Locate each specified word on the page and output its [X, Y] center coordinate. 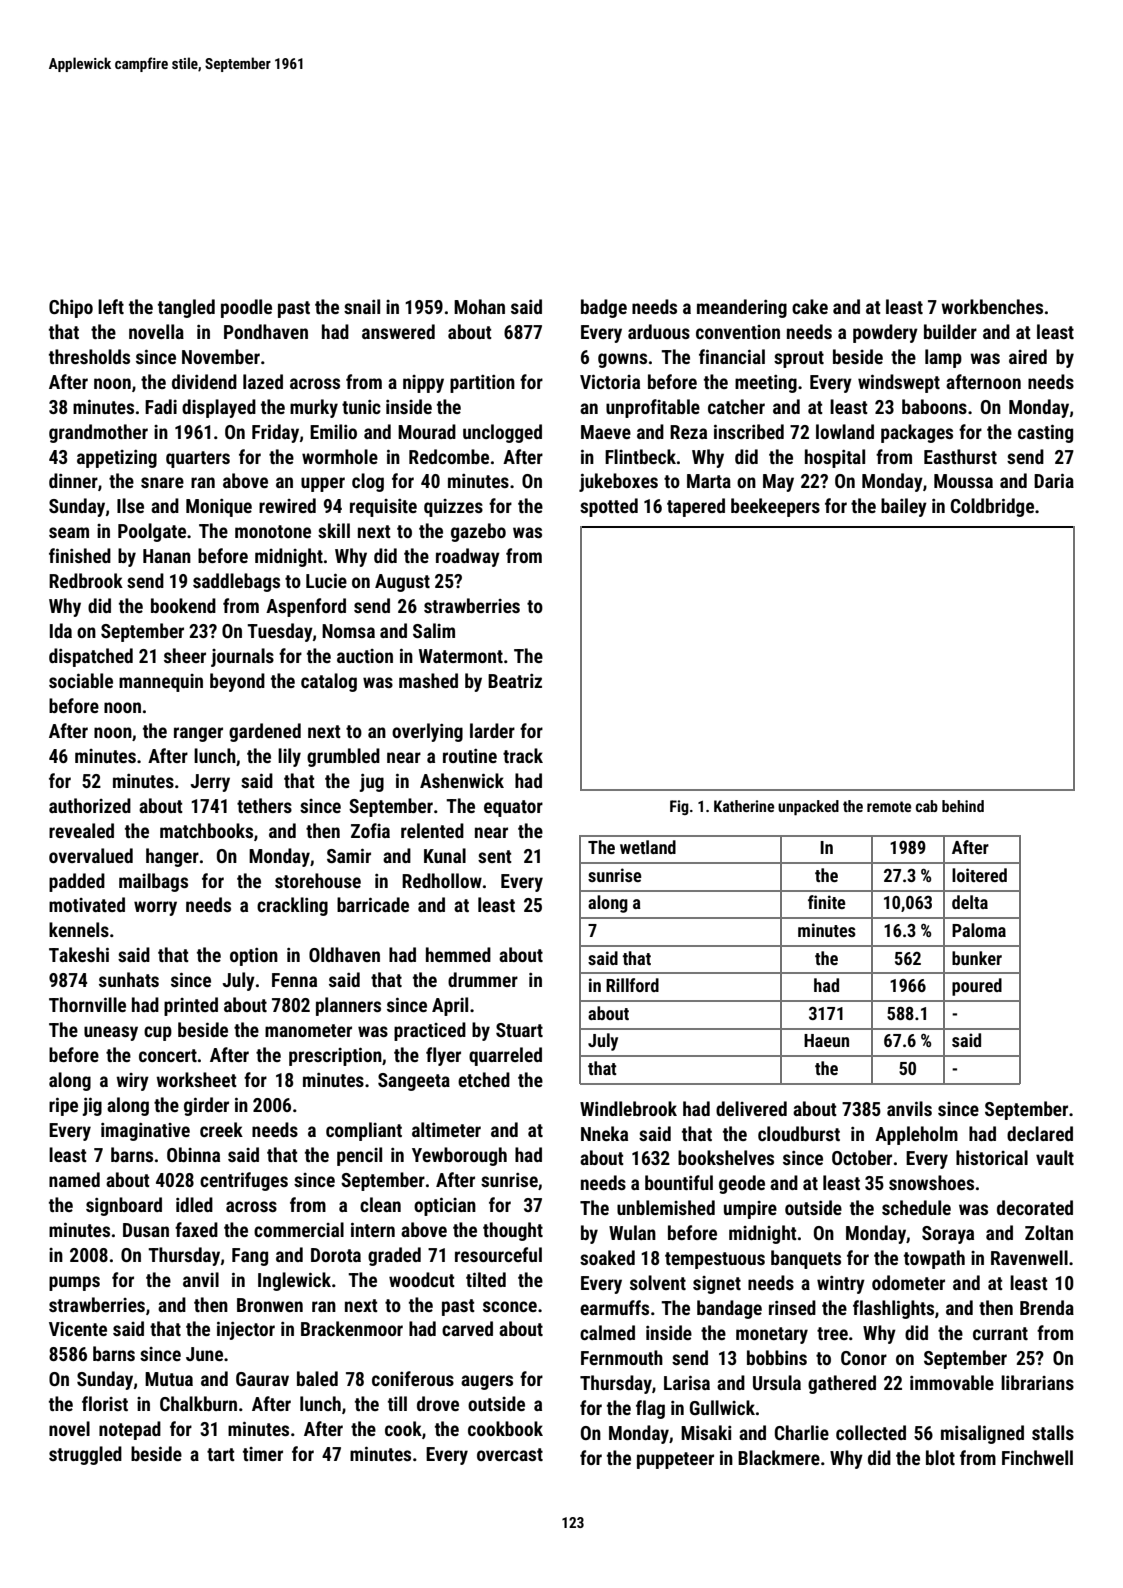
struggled [85, 1455]
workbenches [992, 306]
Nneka [604, 1133]
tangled [186, 308]
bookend [183, 605]
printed [191, 1006]
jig [92, 1106]
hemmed [458, 954]
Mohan [479, 306]
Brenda [1047, 1307]
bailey [904, 507]
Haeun [826, 1040]
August [402, 583]
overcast [510, 1454]
